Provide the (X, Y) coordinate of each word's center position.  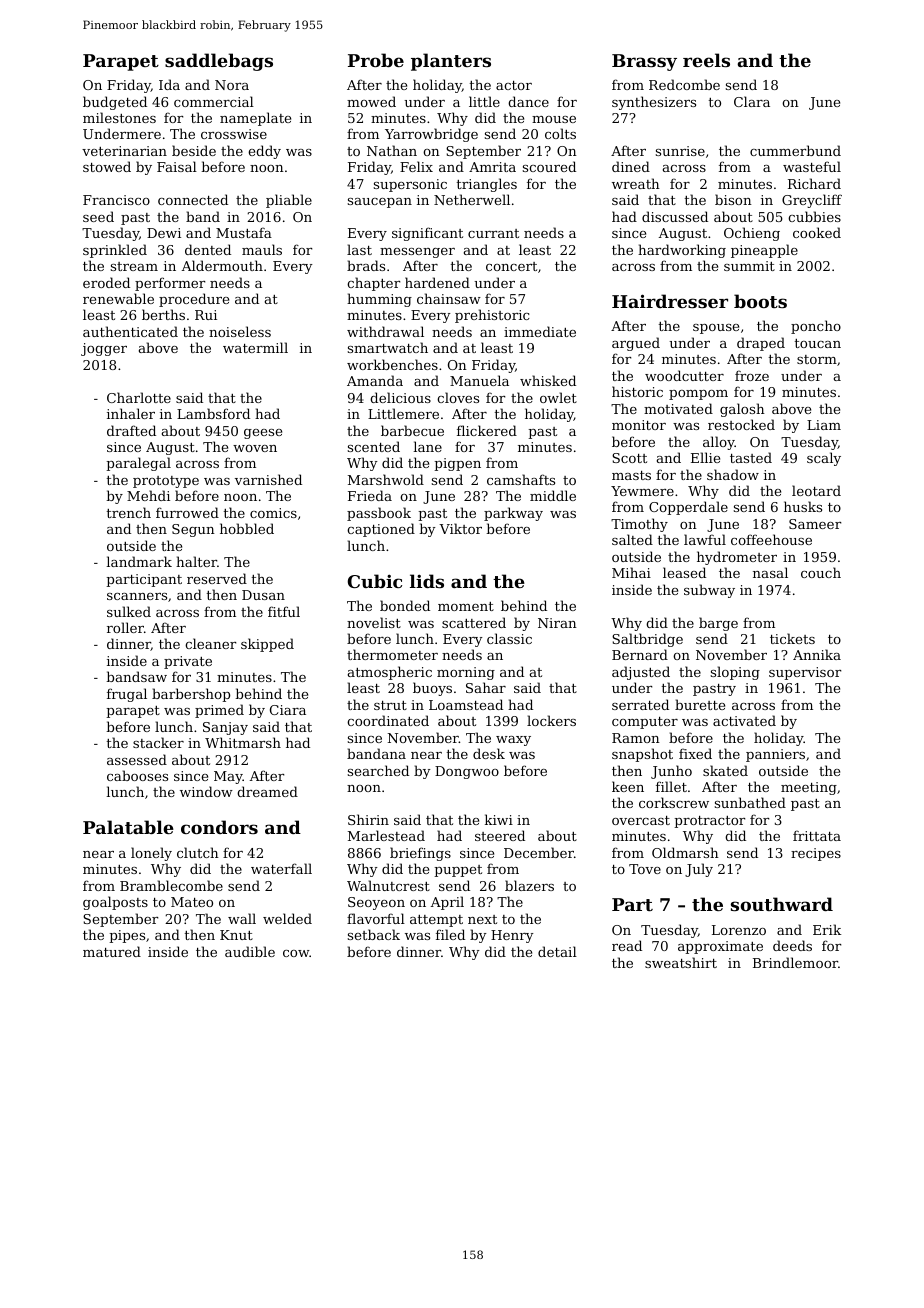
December (539, 852)
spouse (716, 329)
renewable (118, 298)
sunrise (680, 151)
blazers (529, 885)
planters (451, 62)
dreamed (267, 791)
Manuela (479, 380)
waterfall (281, 868)
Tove (645, 869)
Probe (376, 60)
